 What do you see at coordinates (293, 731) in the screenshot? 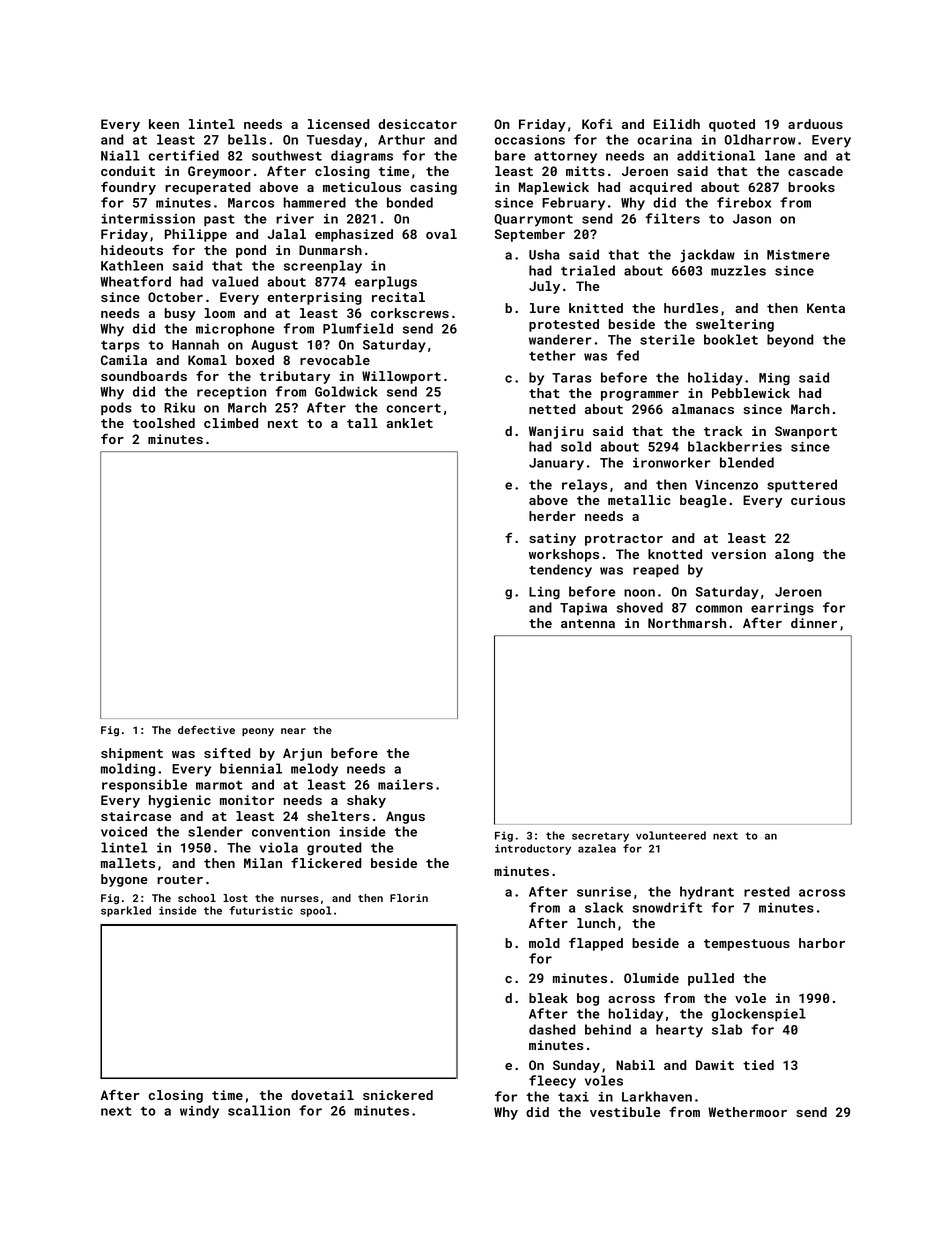
I see `near` at bounding box center [293, 731].
